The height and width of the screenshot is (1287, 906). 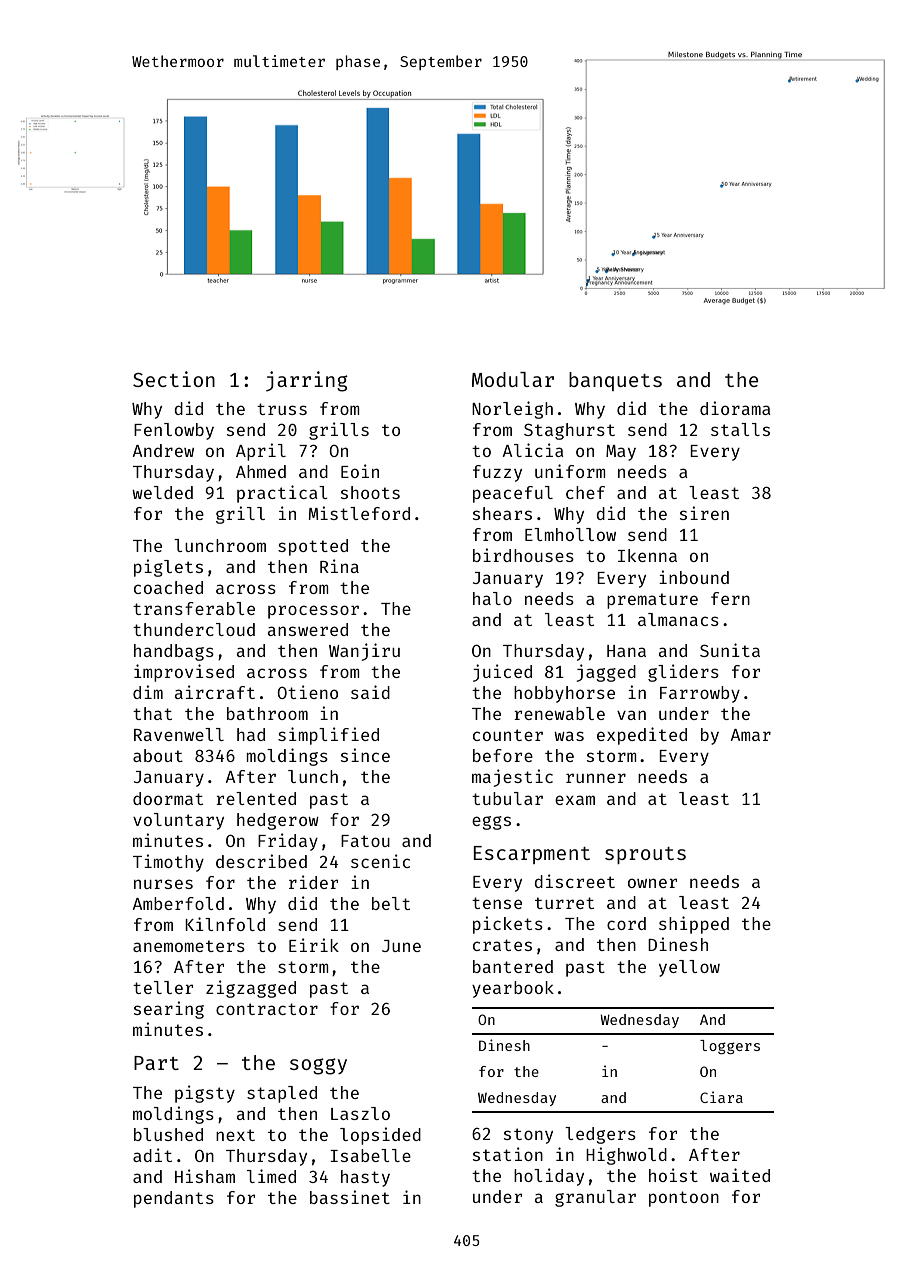 I want to click on limed, so click(x=271, y=1176).
